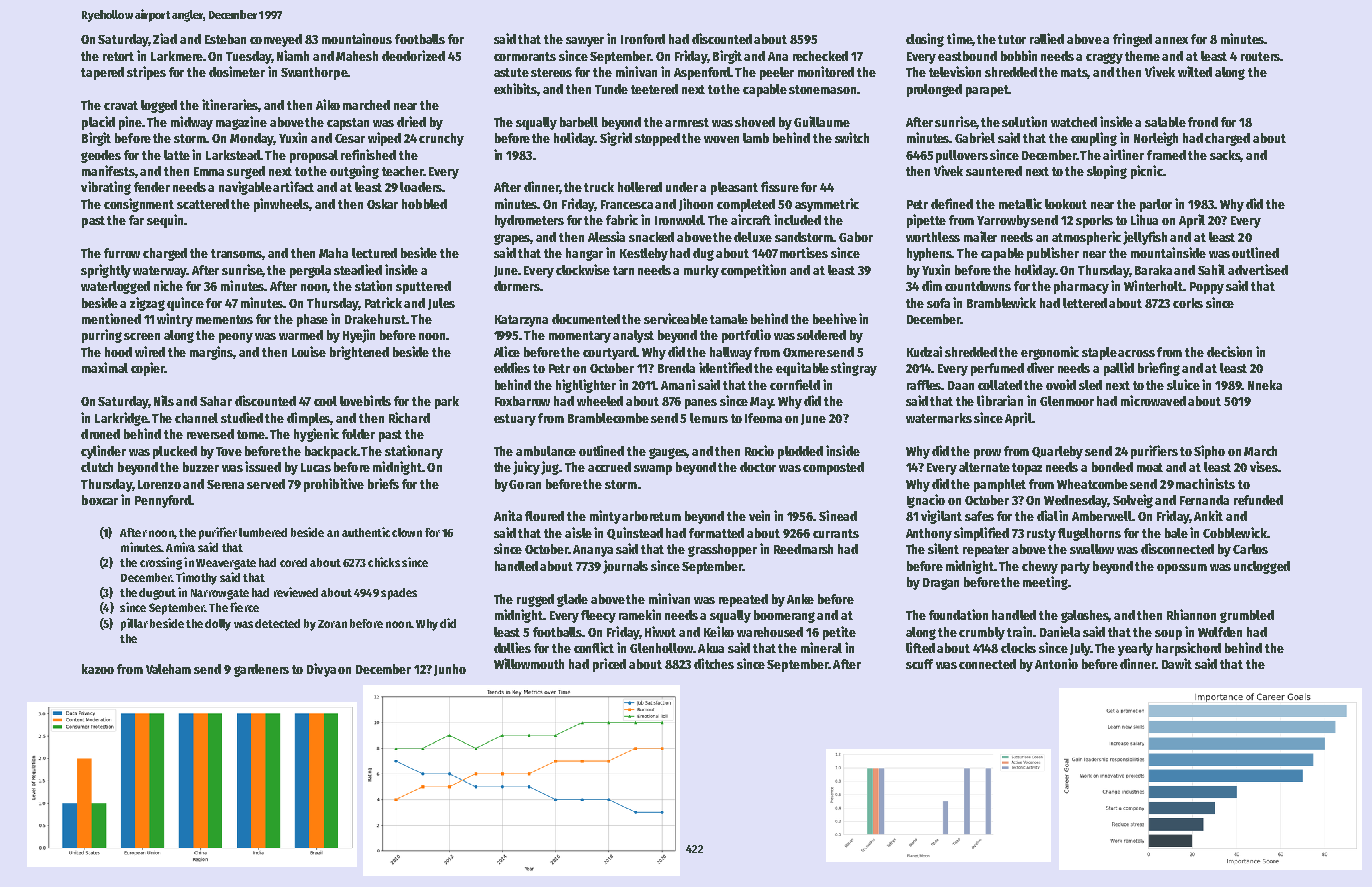  What do you see at coordinates (1153, 270) in the page?
I see `Baraka` at bounding box center [1153, 270].
